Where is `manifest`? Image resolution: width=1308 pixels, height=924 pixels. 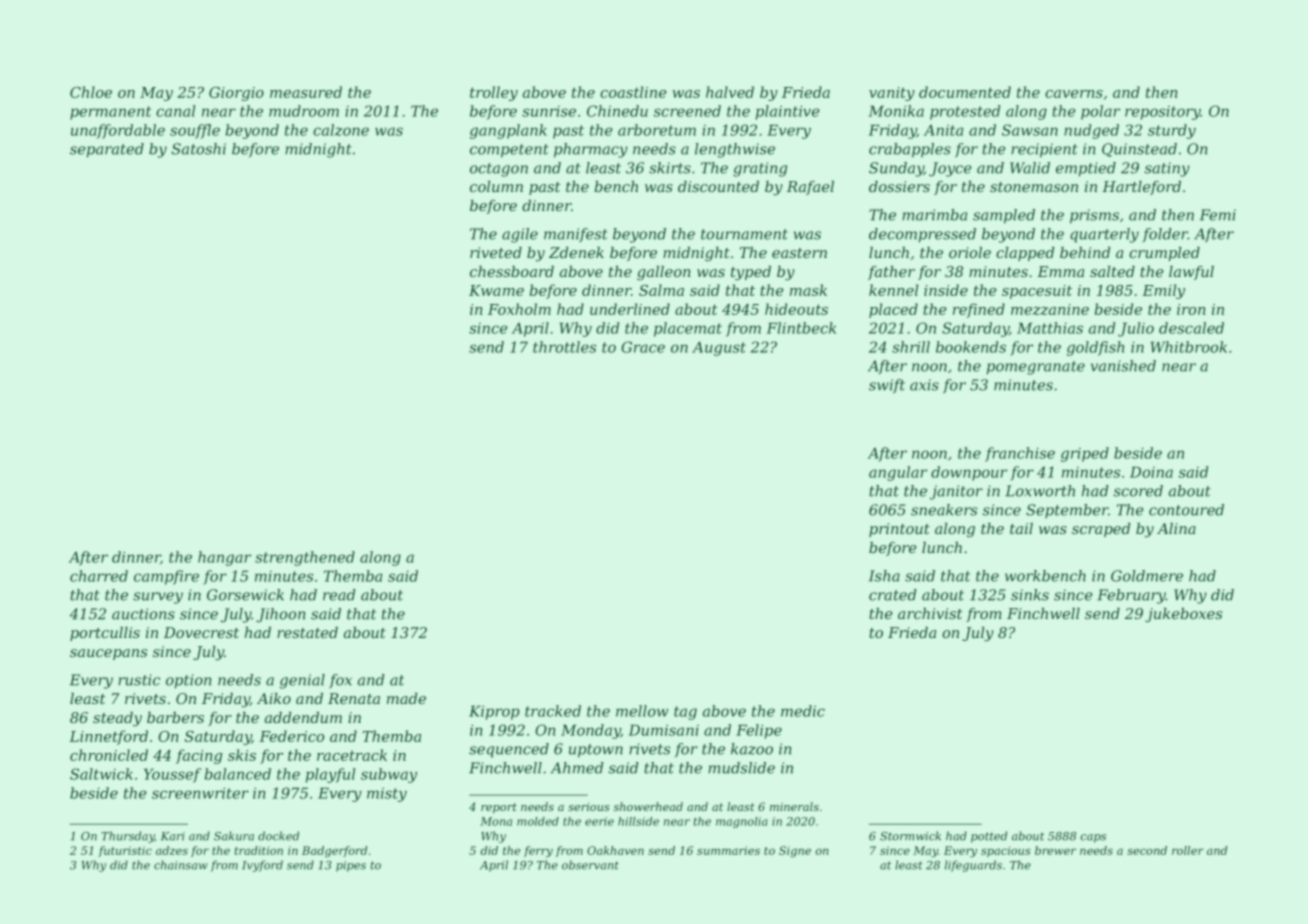
manifest is located at coordinates (576, 235).
